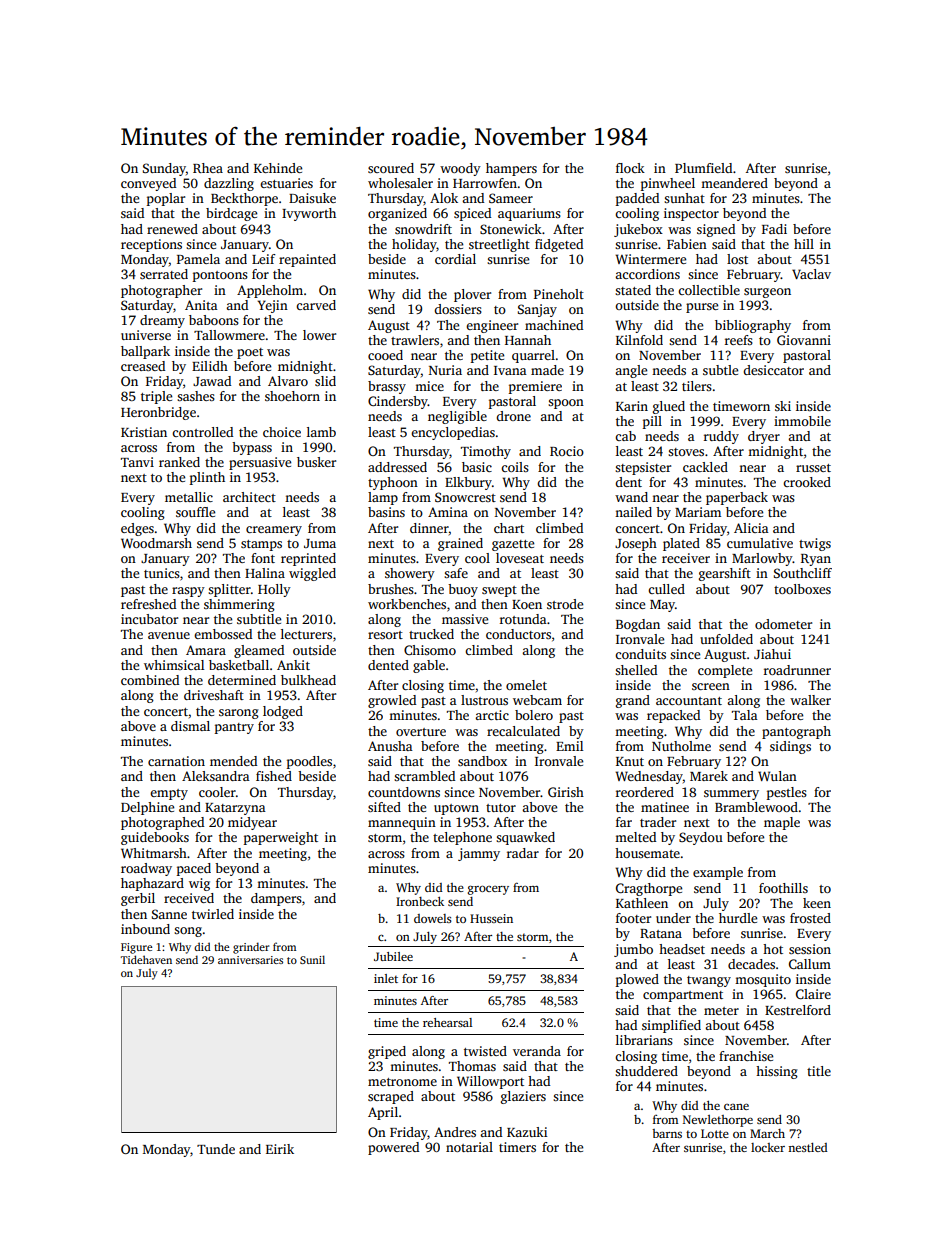 The width and height of the page is (952, 1233). I want to click on poet, so click(250, 353).
